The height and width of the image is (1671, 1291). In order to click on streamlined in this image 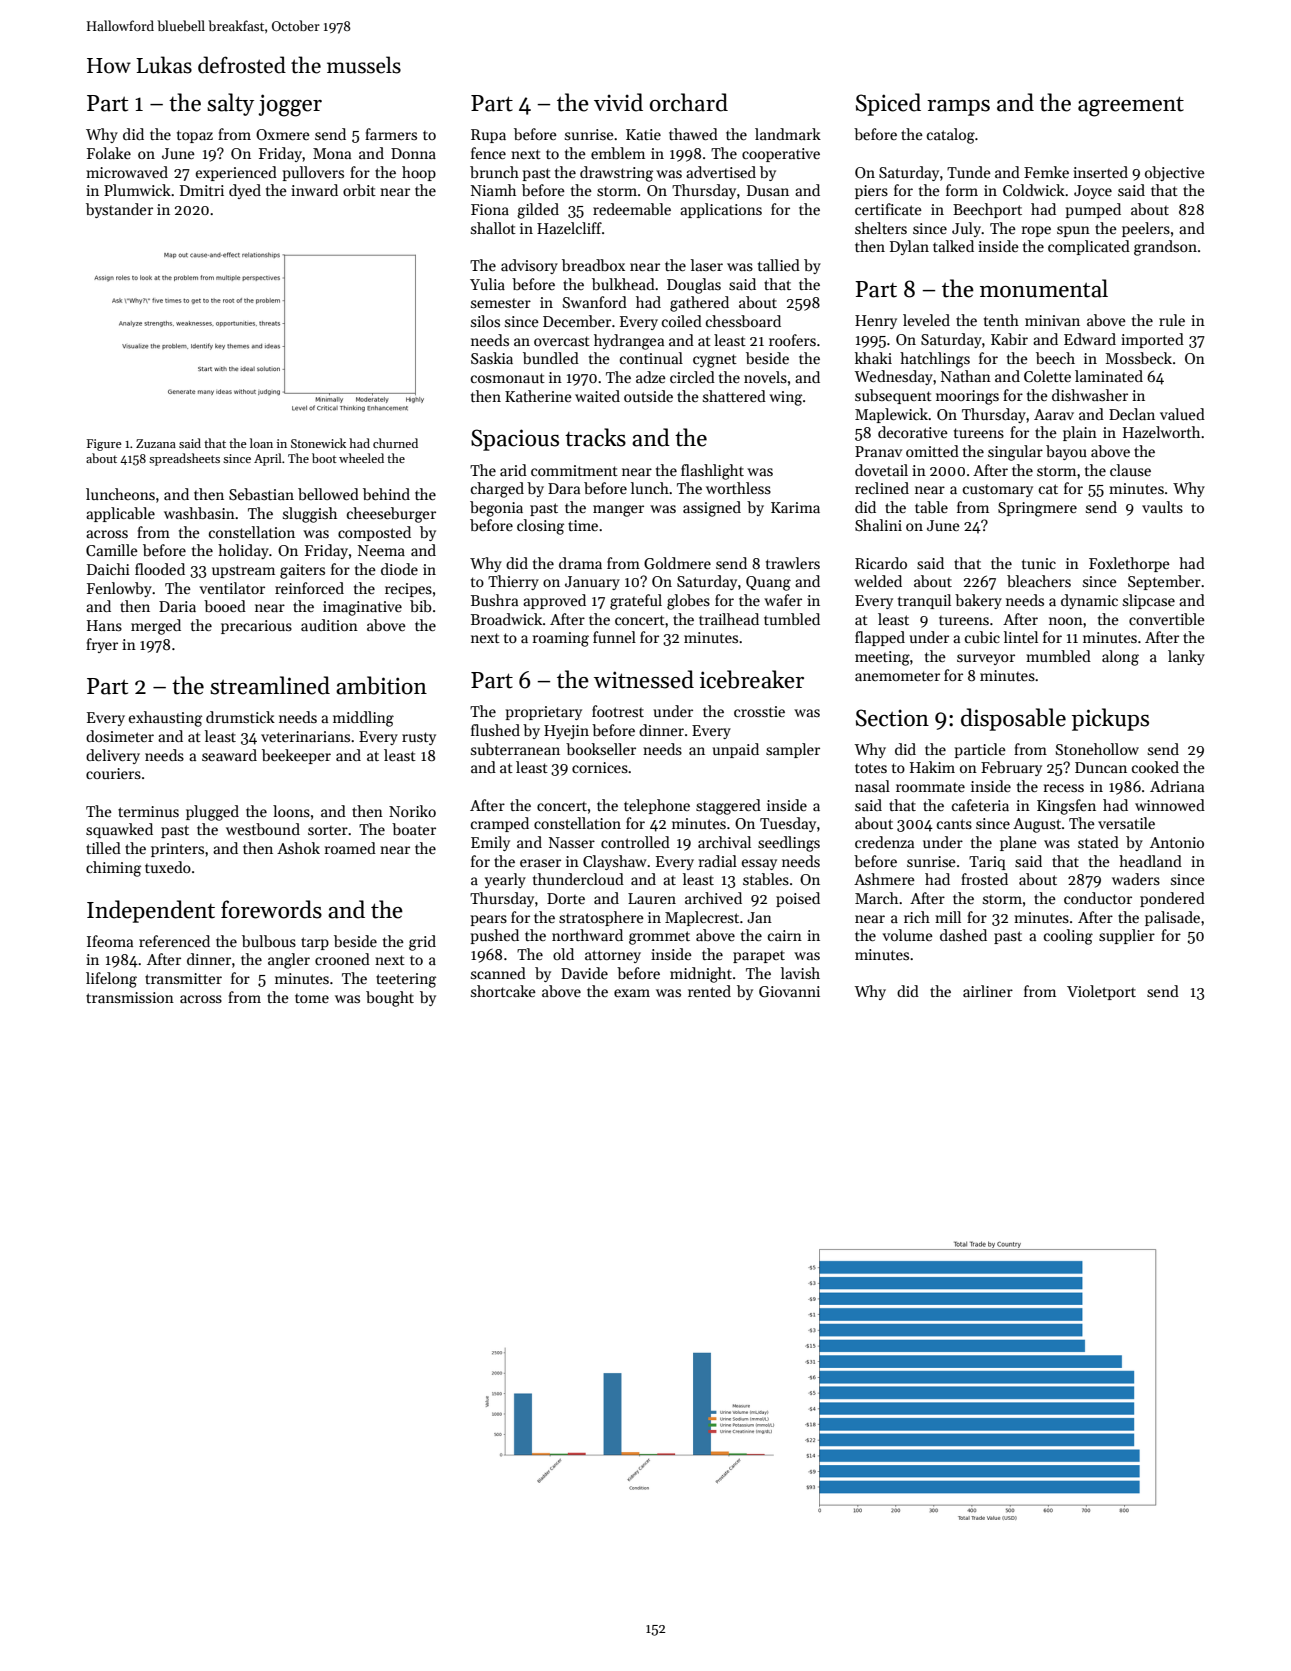, I will do `click(270, 685)`.
